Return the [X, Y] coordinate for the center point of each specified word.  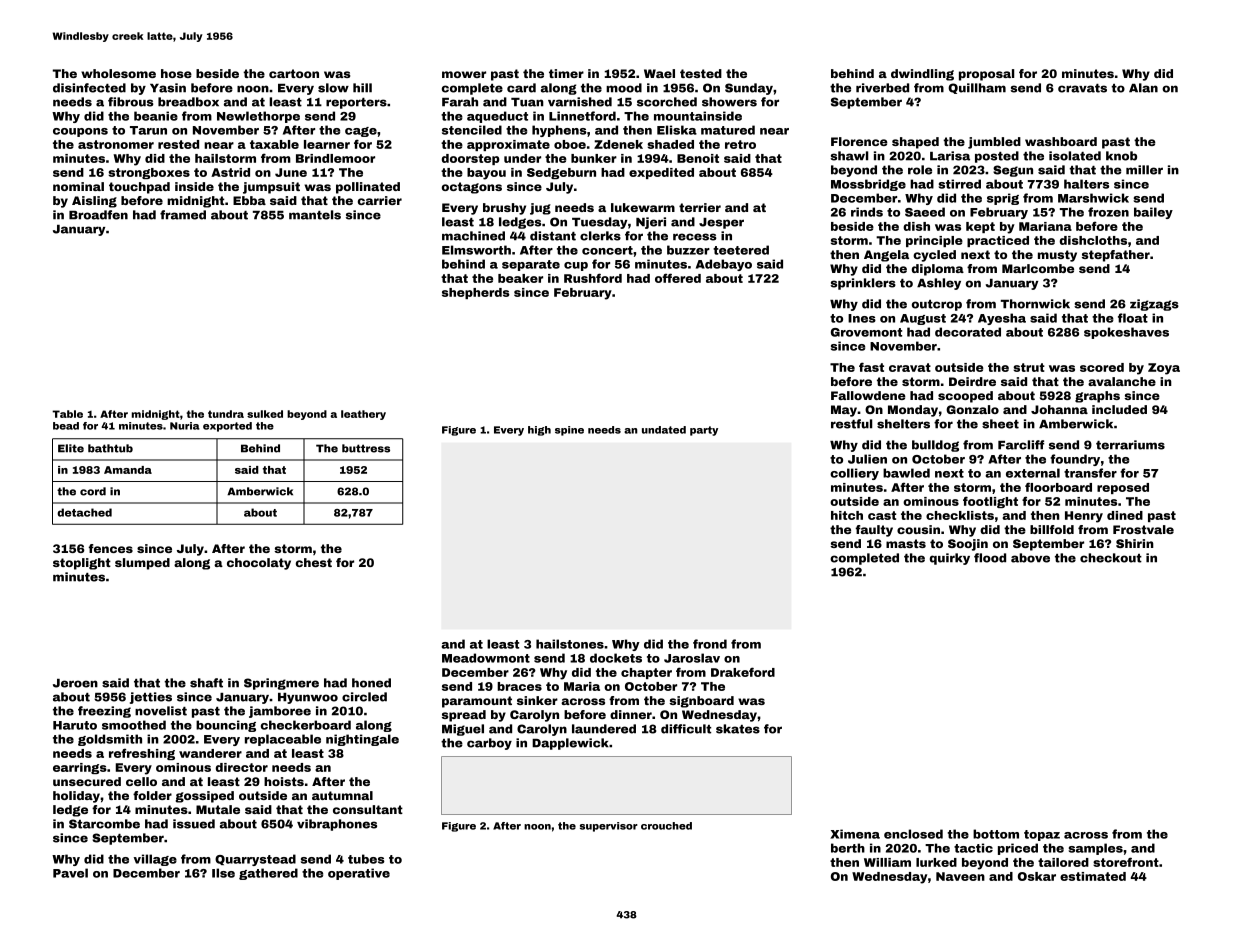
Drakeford [743, 672]
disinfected [89, 88]
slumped [142, 564]
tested [701, 73]
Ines [862, 318]
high [539, 431]
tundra [226, 414]
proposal [986, 75]
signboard [701, 702]
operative [359, 874]
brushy [504, 209]
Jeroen [75, 683]
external [1033, 473]
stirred [960, 184]
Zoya [1164, 369]
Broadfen [98, 215]
